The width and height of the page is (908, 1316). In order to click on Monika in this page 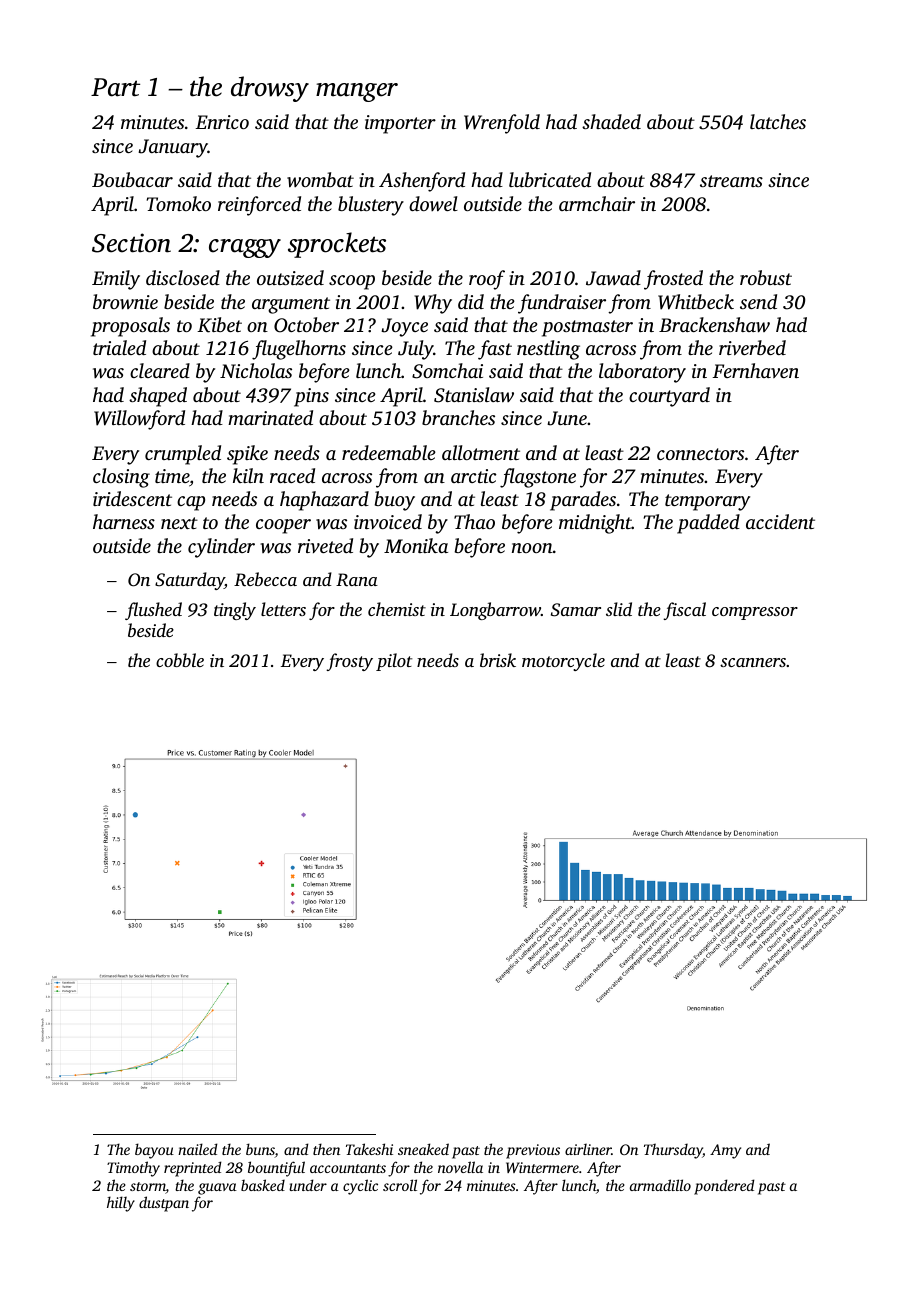, I will do `click(416, 545)`.
